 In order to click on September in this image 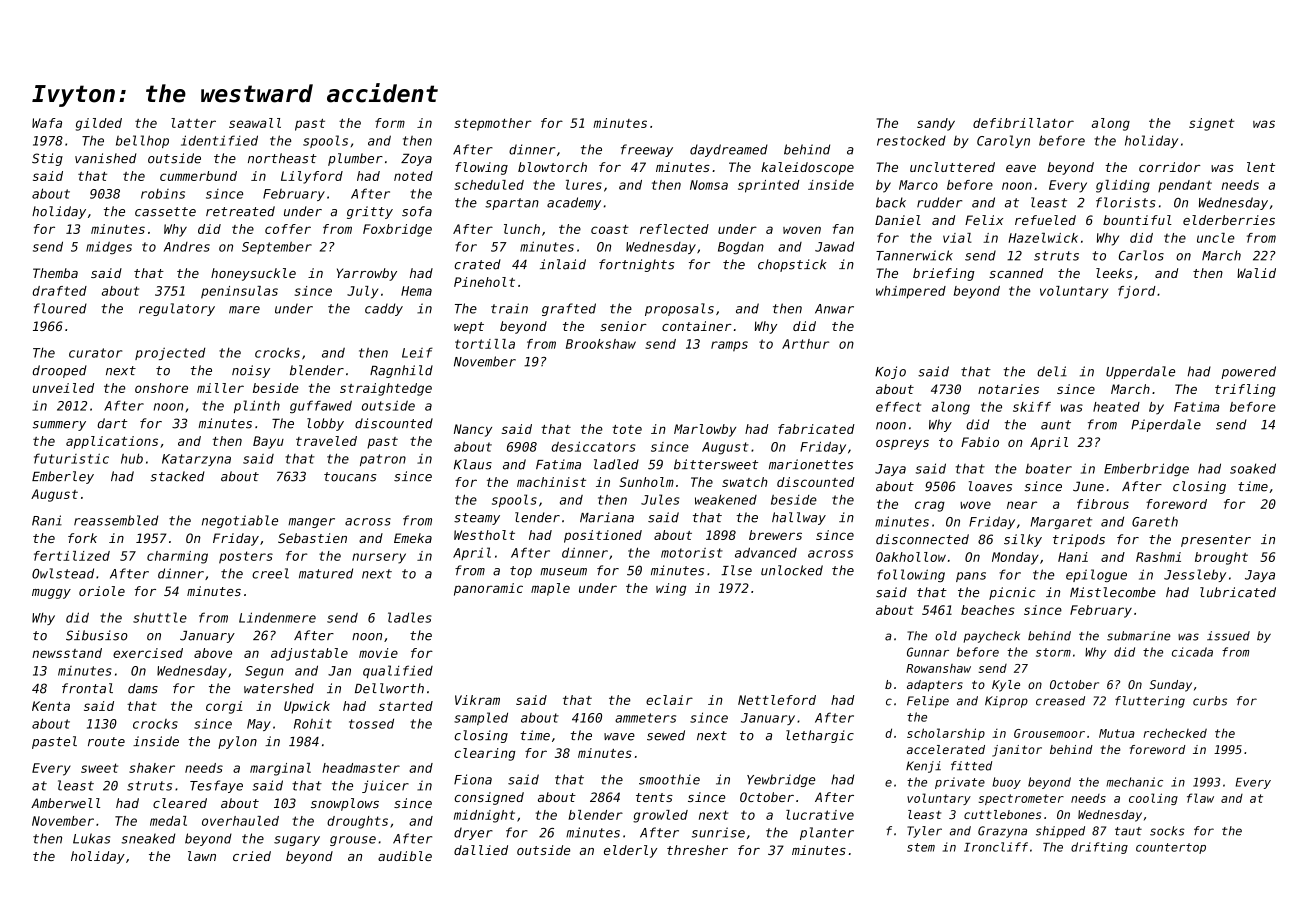, I will do `click(277, 247)`.
